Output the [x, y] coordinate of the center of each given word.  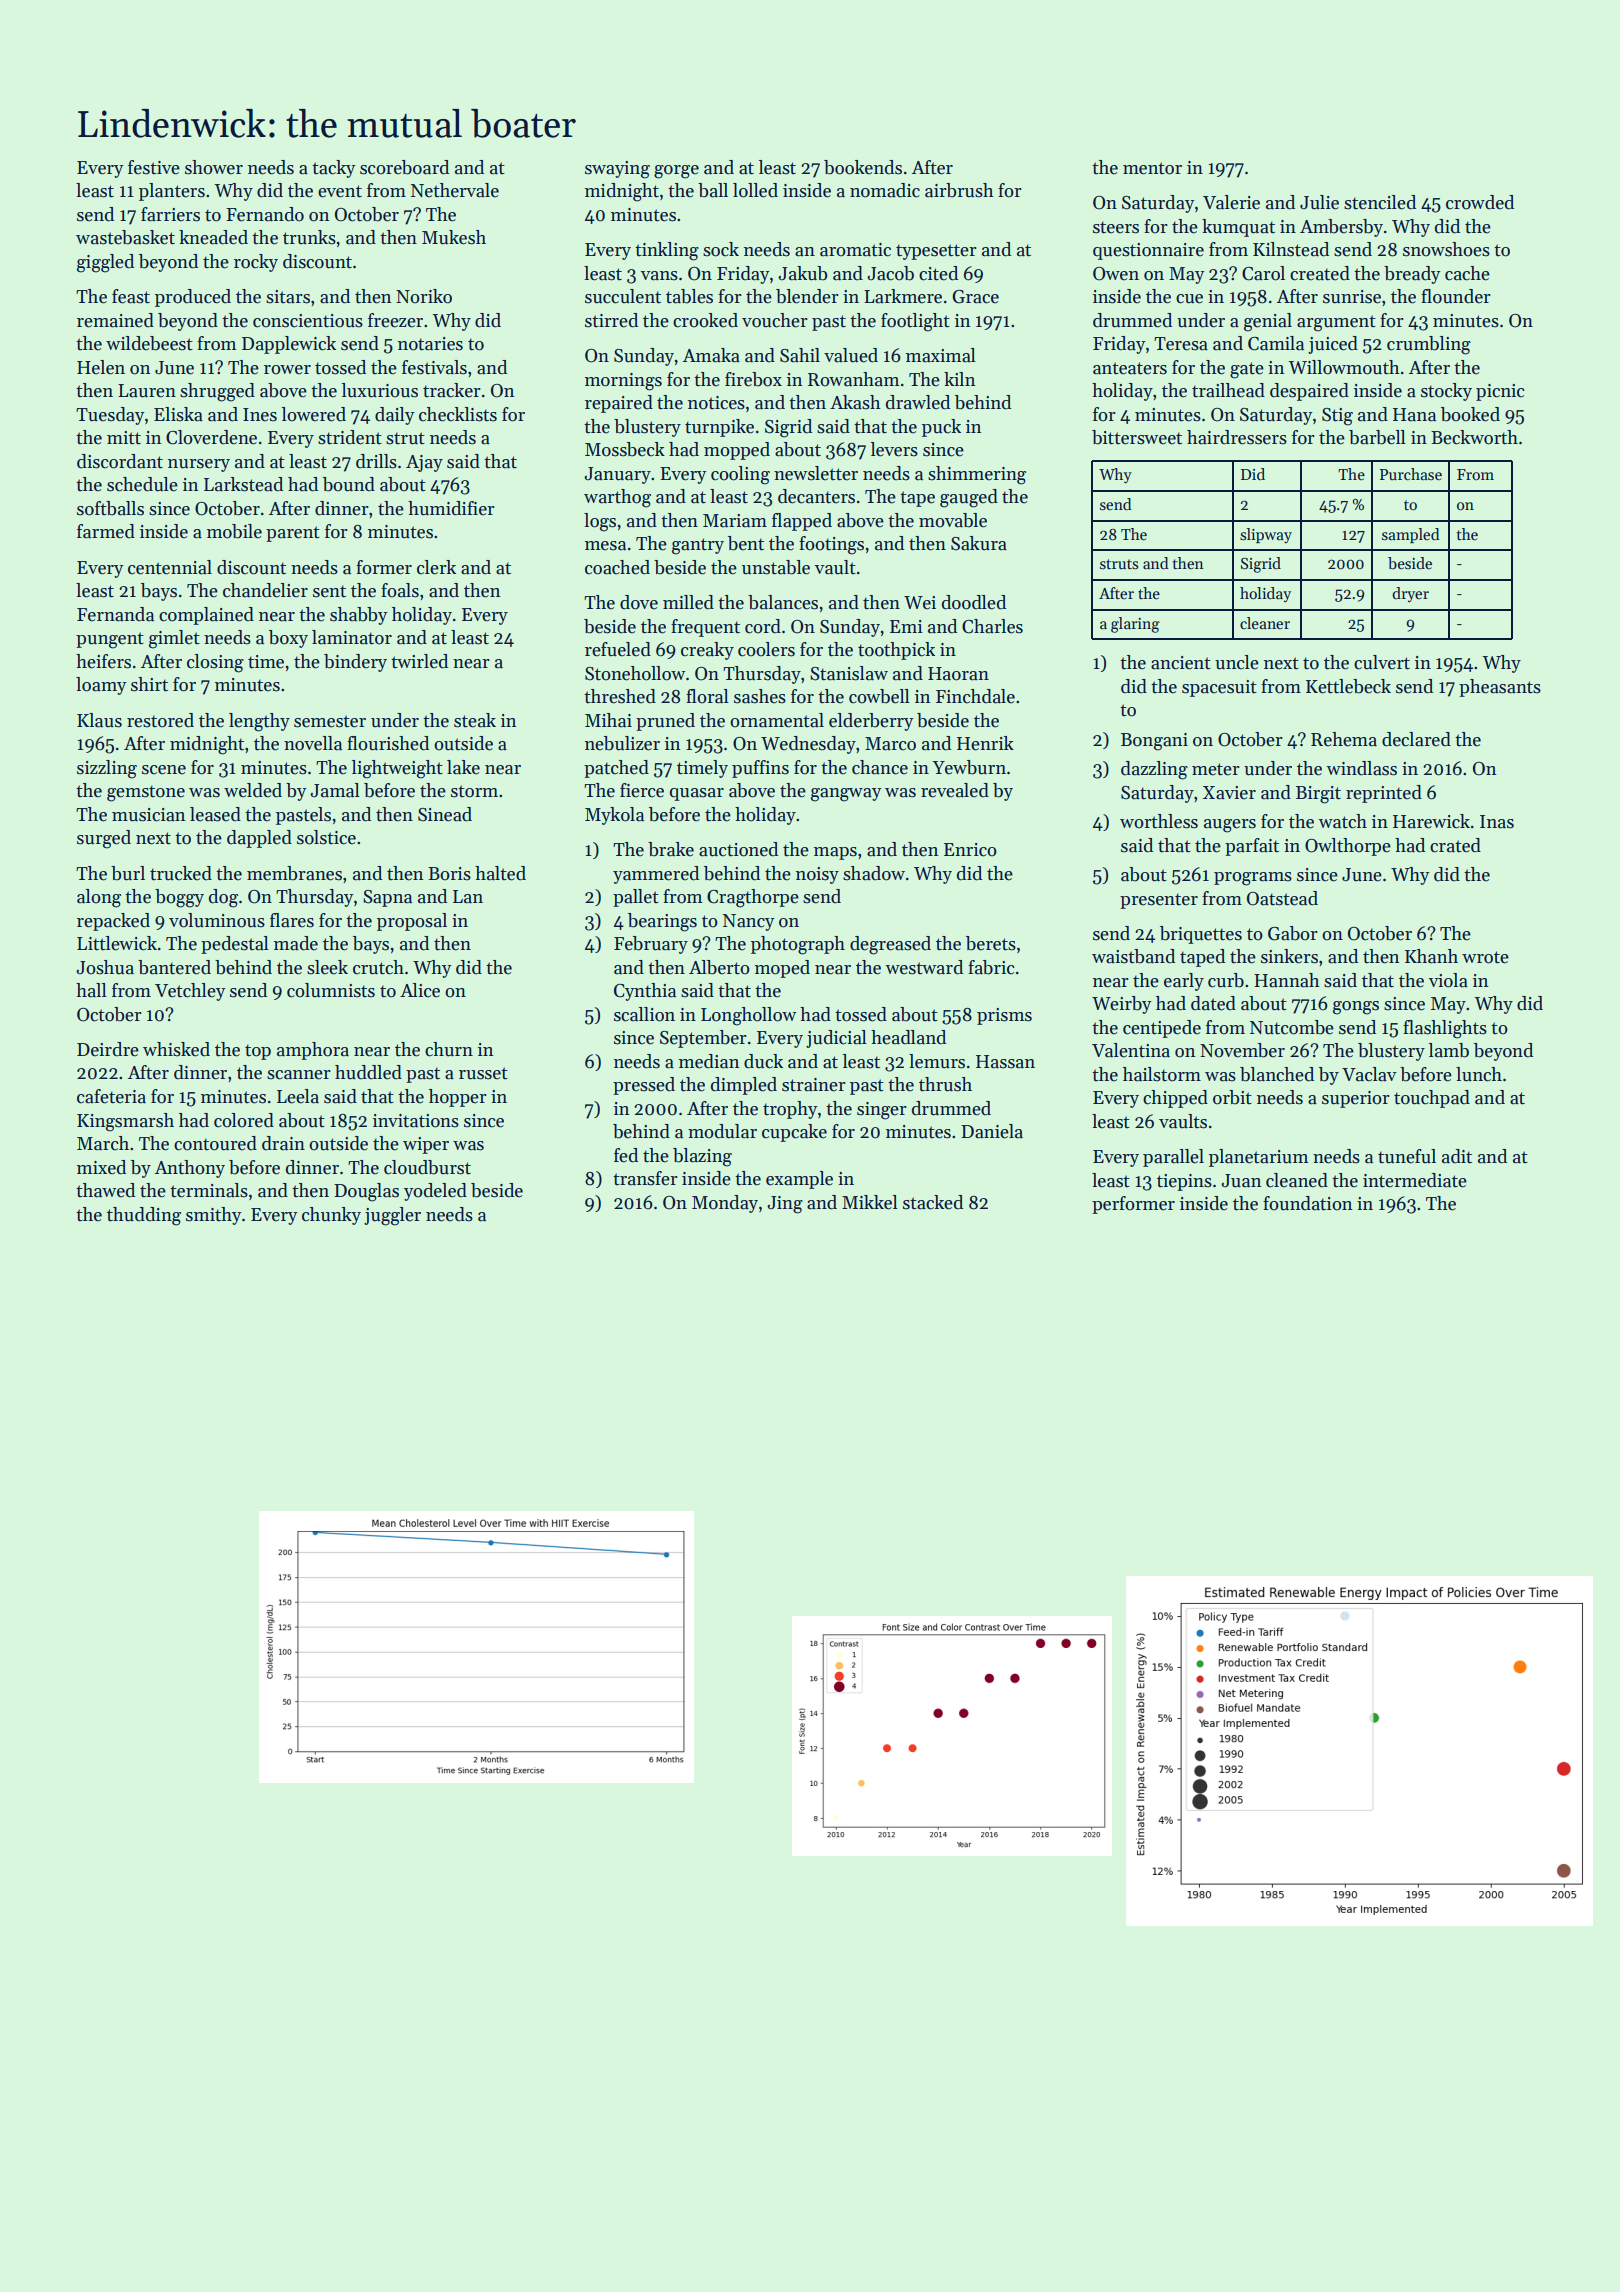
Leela [298, 1096]
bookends [863, 167]
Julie [1319, 202]
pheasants [1500, 688]
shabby [359, 616]
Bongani [1154, 742]
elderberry [871, 722]
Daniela [992, 1131]
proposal [412, 922]
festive [154, 167]
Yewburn [969, 767]
